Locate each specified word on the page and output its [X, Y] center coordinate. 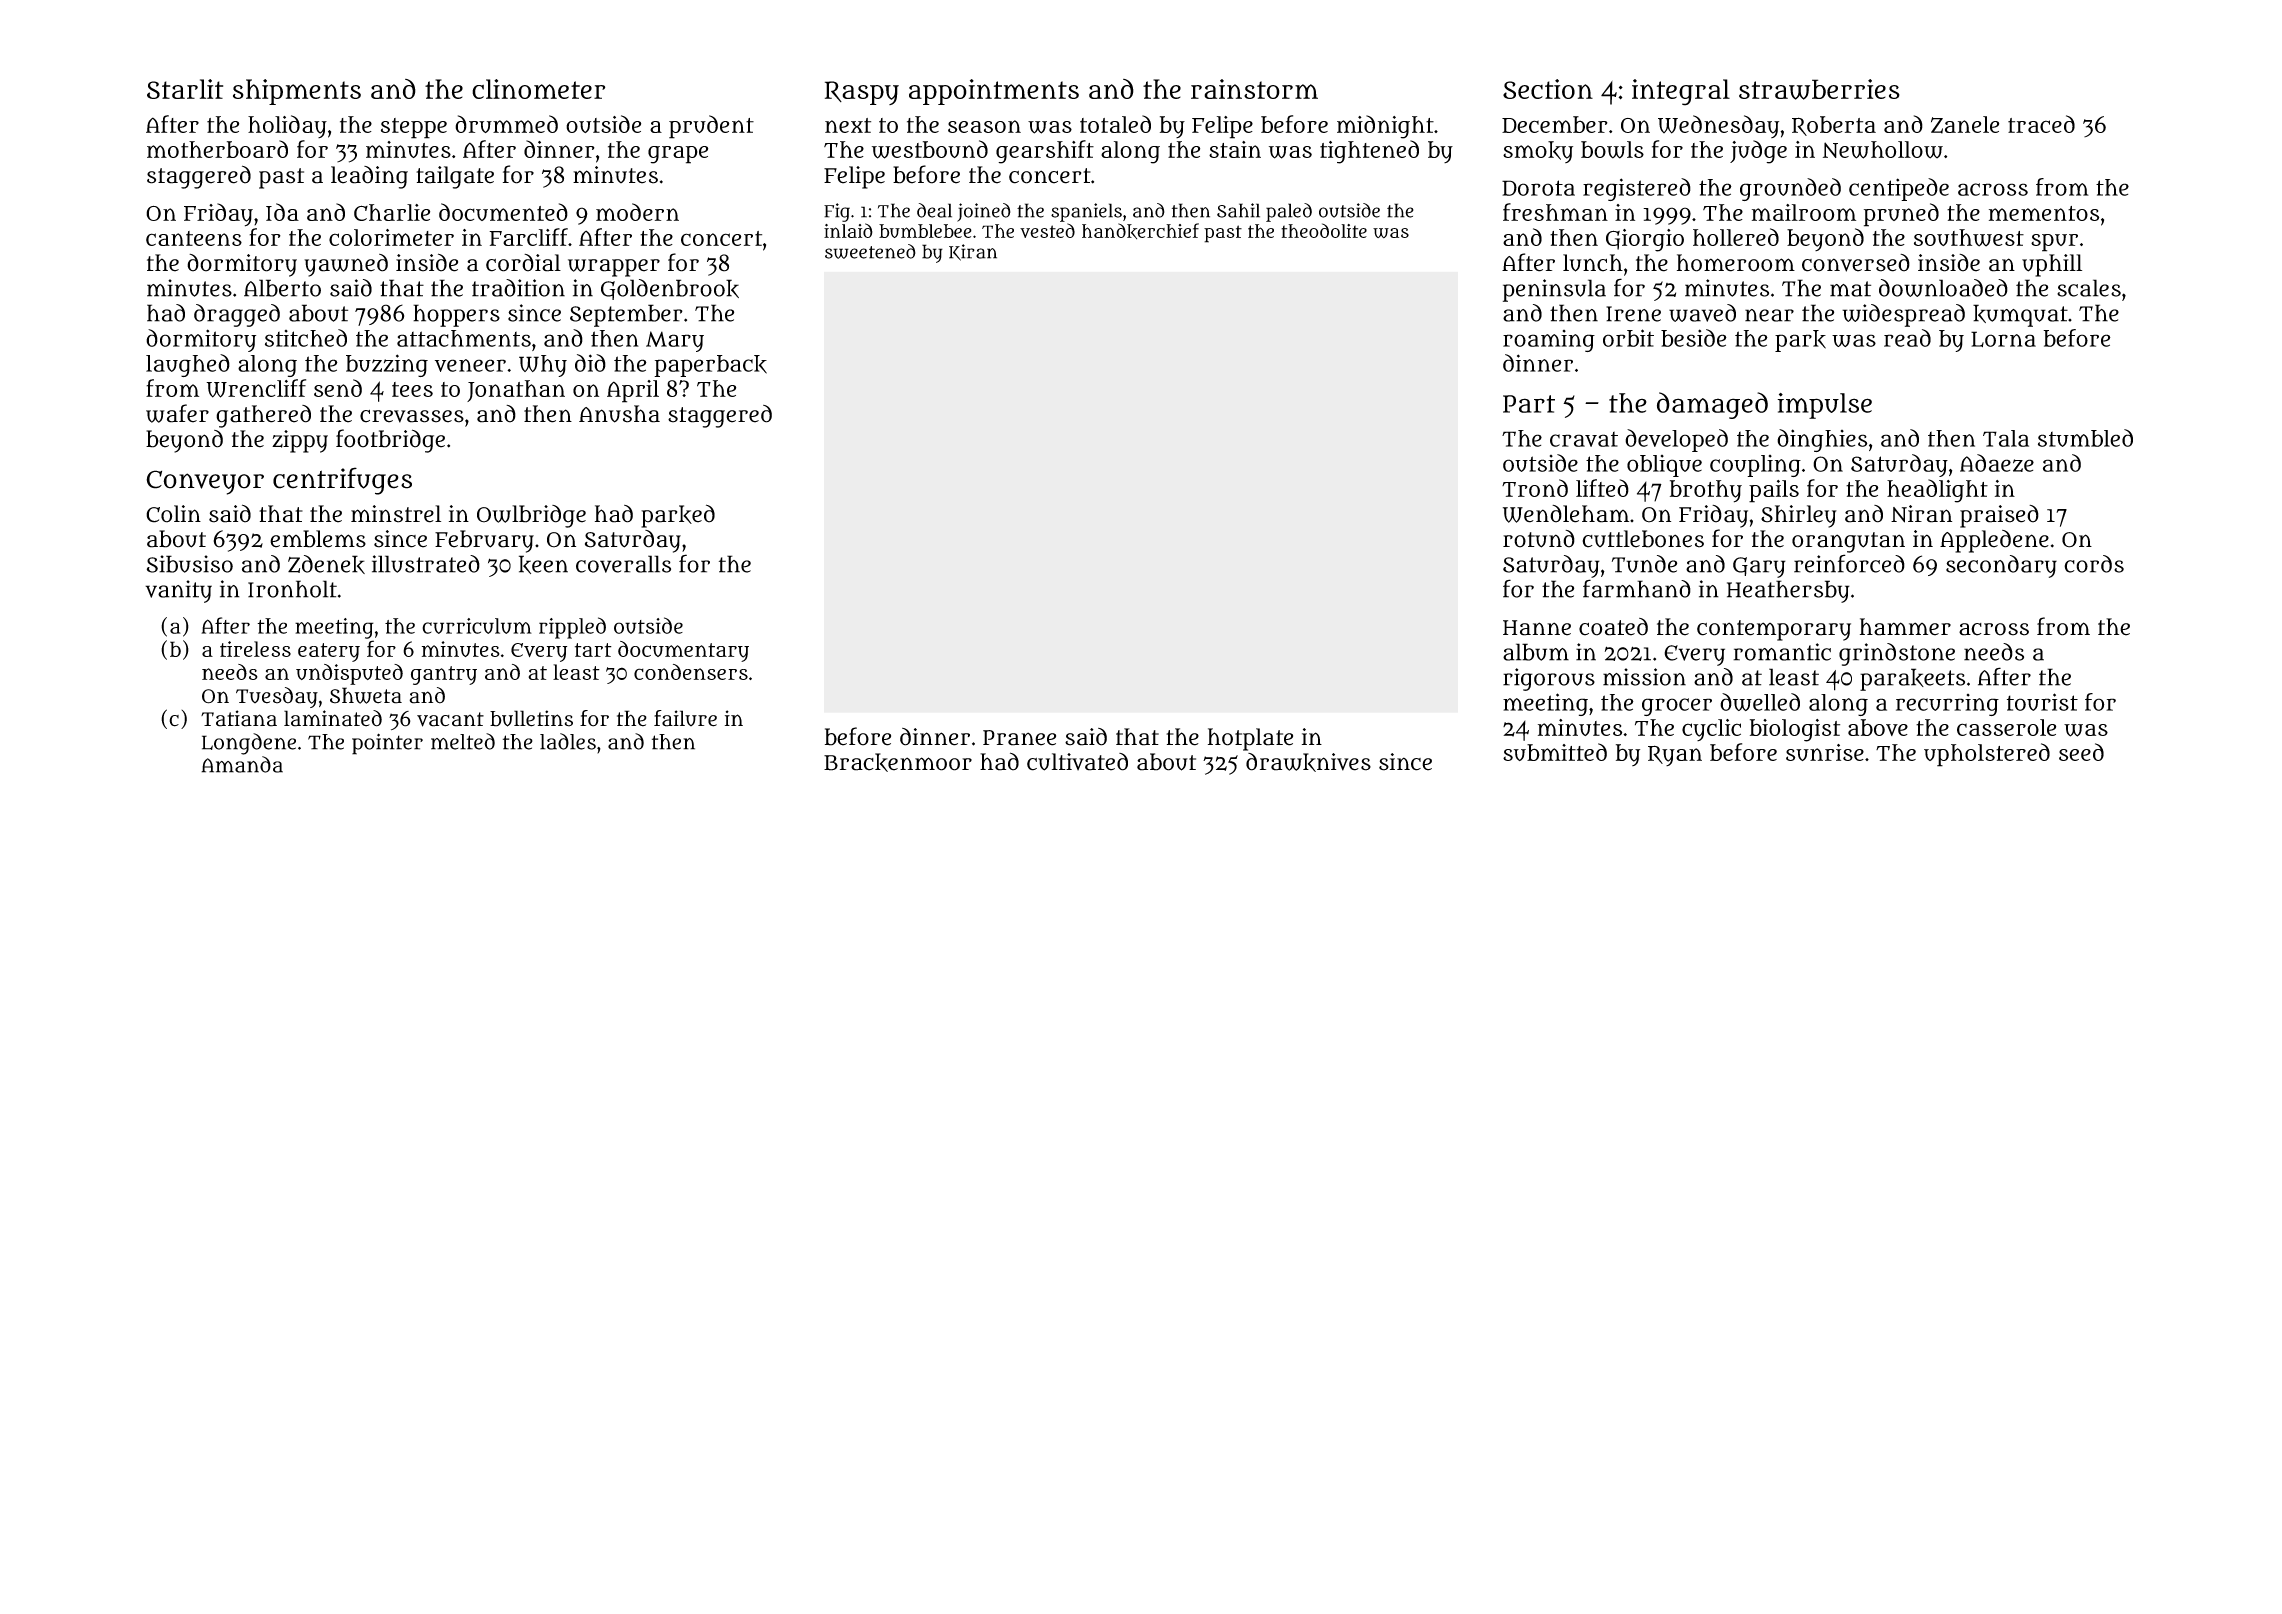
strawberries [1819, 89]
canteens [194, 238]
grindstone [1897, 654]
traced [2041, 124]
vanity [178, 591]
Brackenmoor [898, 762]
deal [934, 210]
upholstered [1987, 755]
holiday [287, 126]
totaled [1115, 124]
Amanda [242, 764]
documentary [683, 651]
